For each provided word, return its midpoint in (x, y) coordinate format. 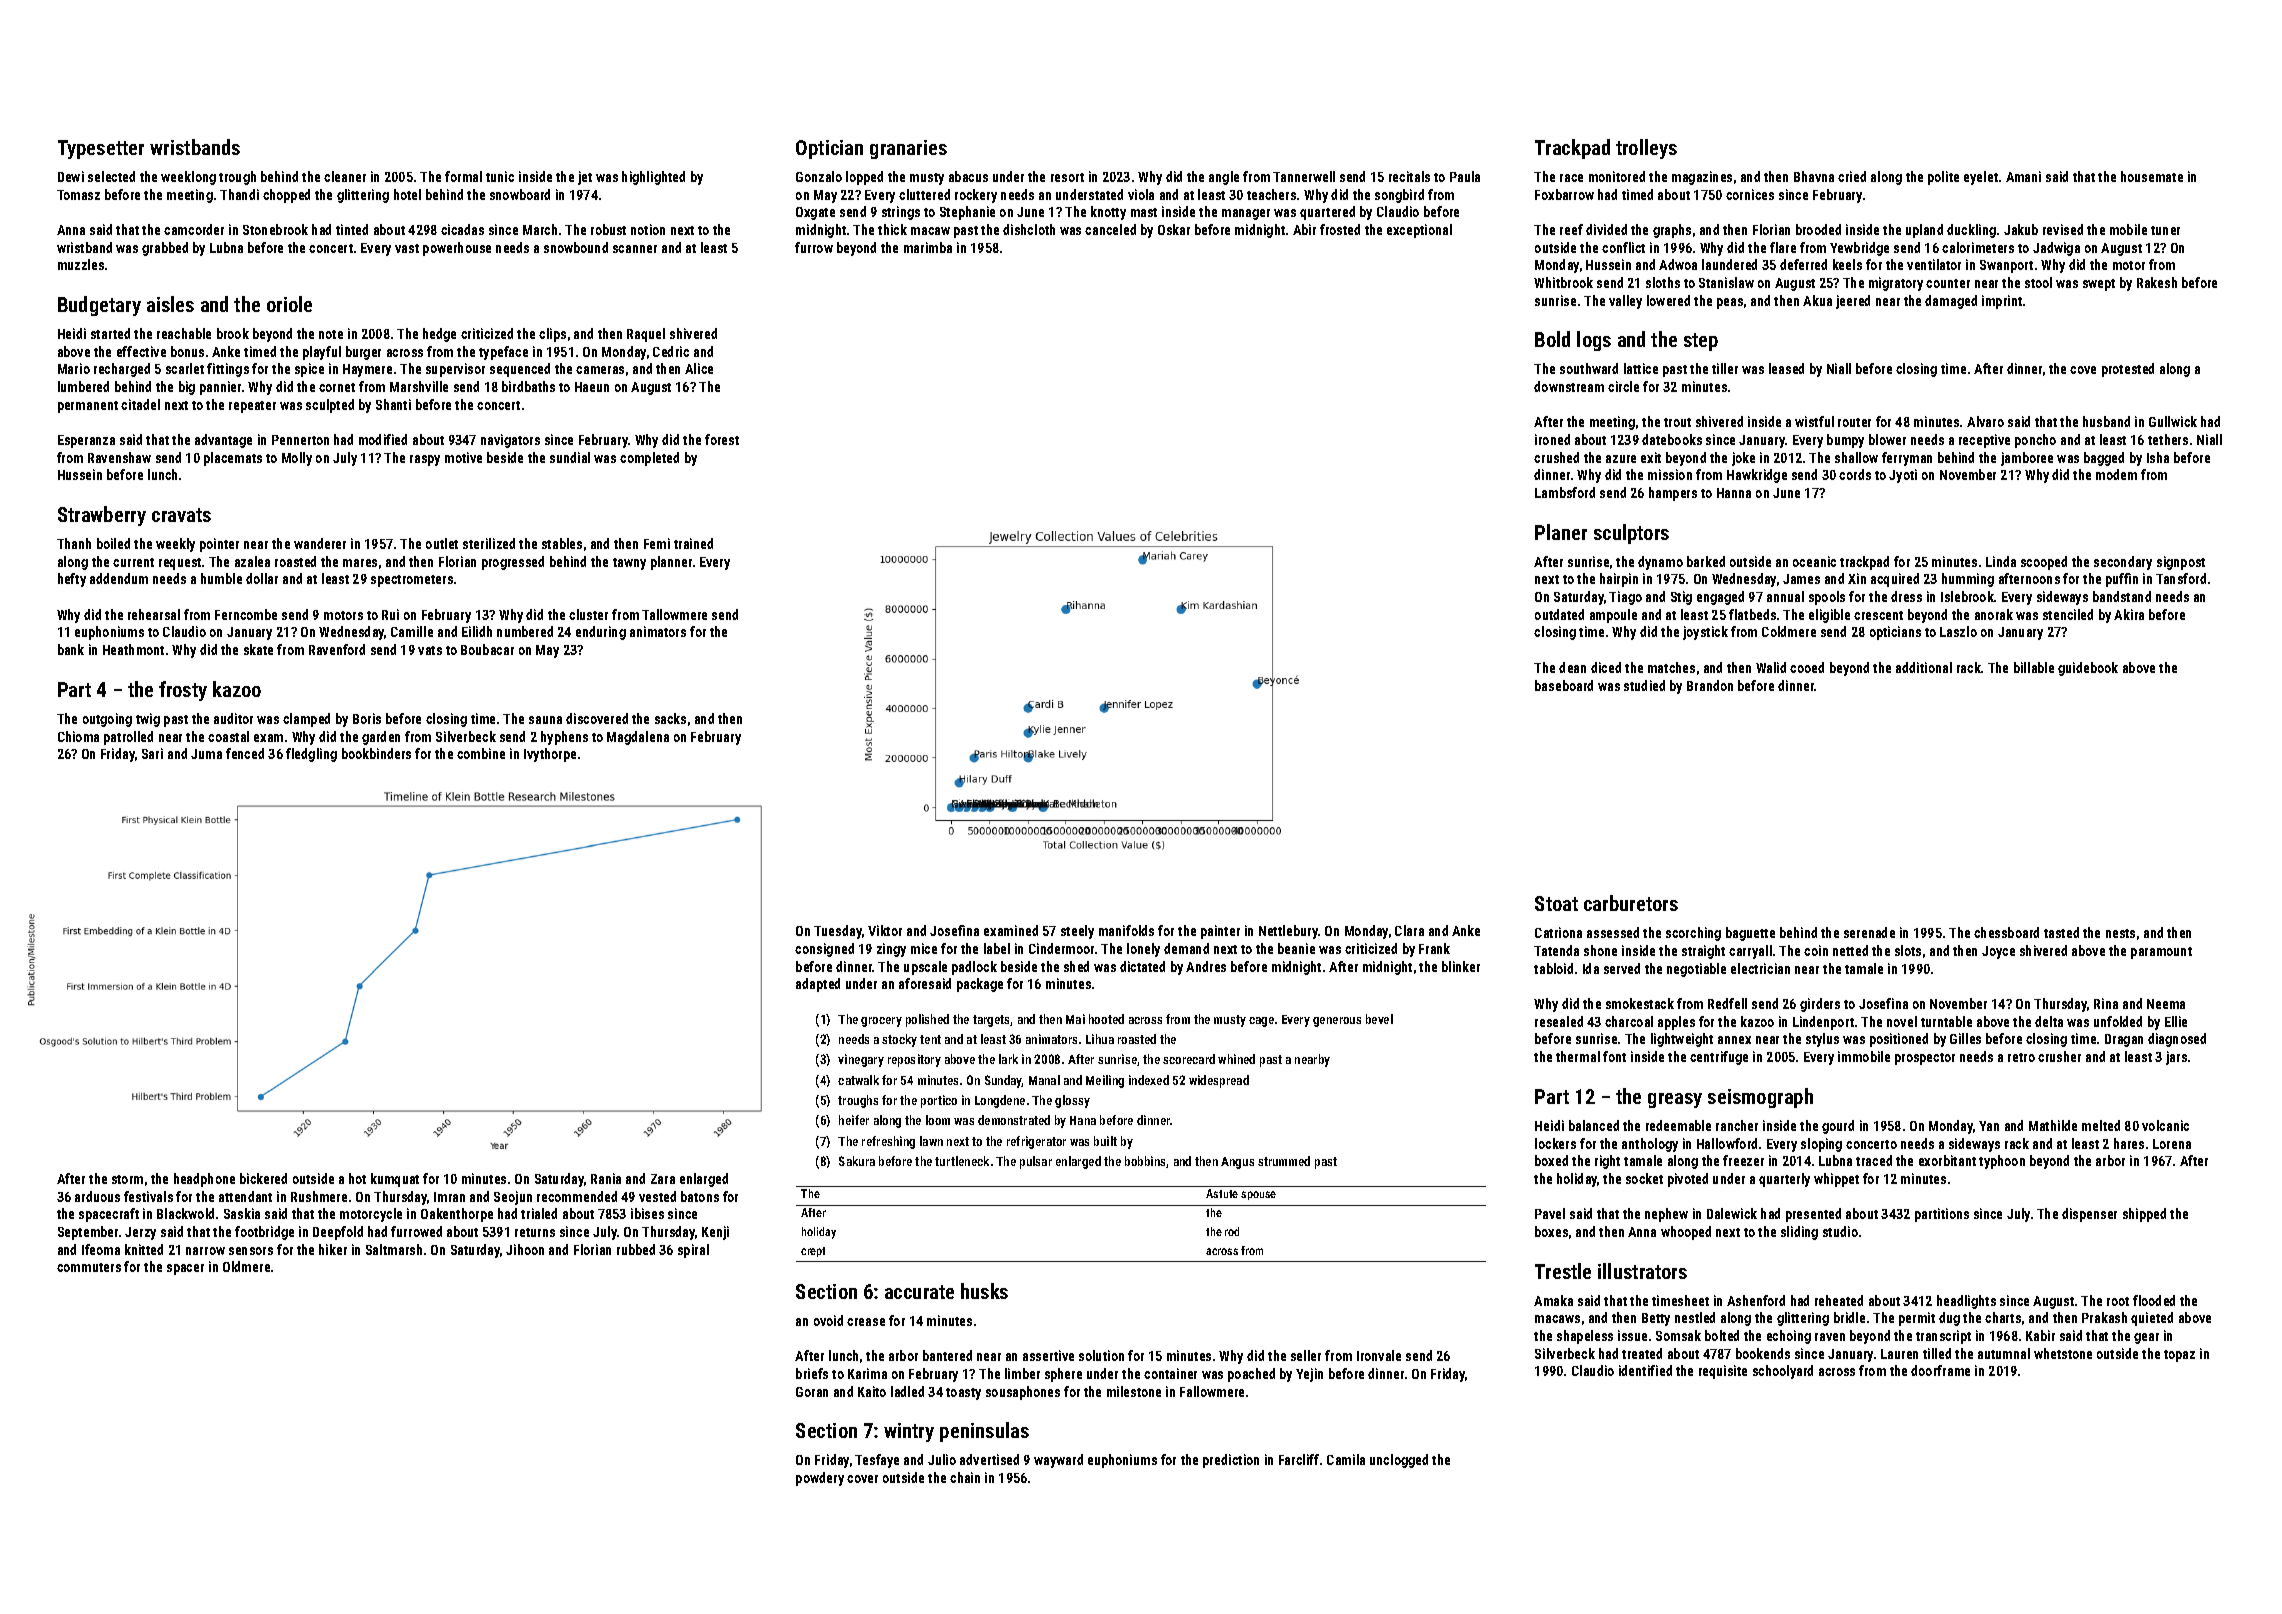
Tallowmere (674, 614)
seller (1306, 1355)
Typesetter (101, 149)
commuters (89, 1267)
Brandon (1710, 685)
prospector (1925, 1059)
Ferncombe (246, 614)
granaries (908, 149)
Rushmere (319, 1196)
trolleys (1646, 149)
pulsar (1036, 1162)
